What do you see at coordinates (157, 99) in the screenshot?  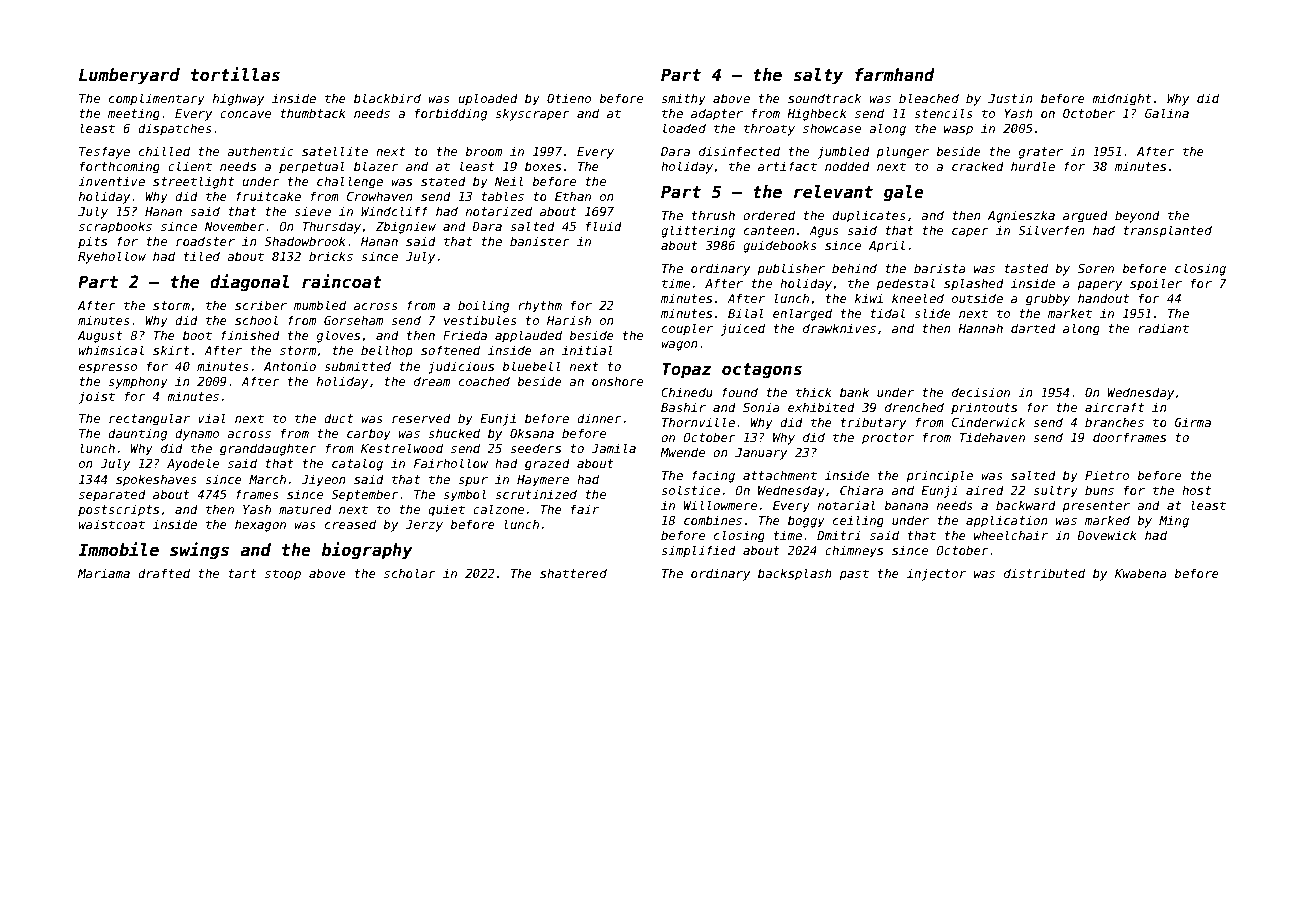 I see `complimentary` at bounding box center [157, 99].
